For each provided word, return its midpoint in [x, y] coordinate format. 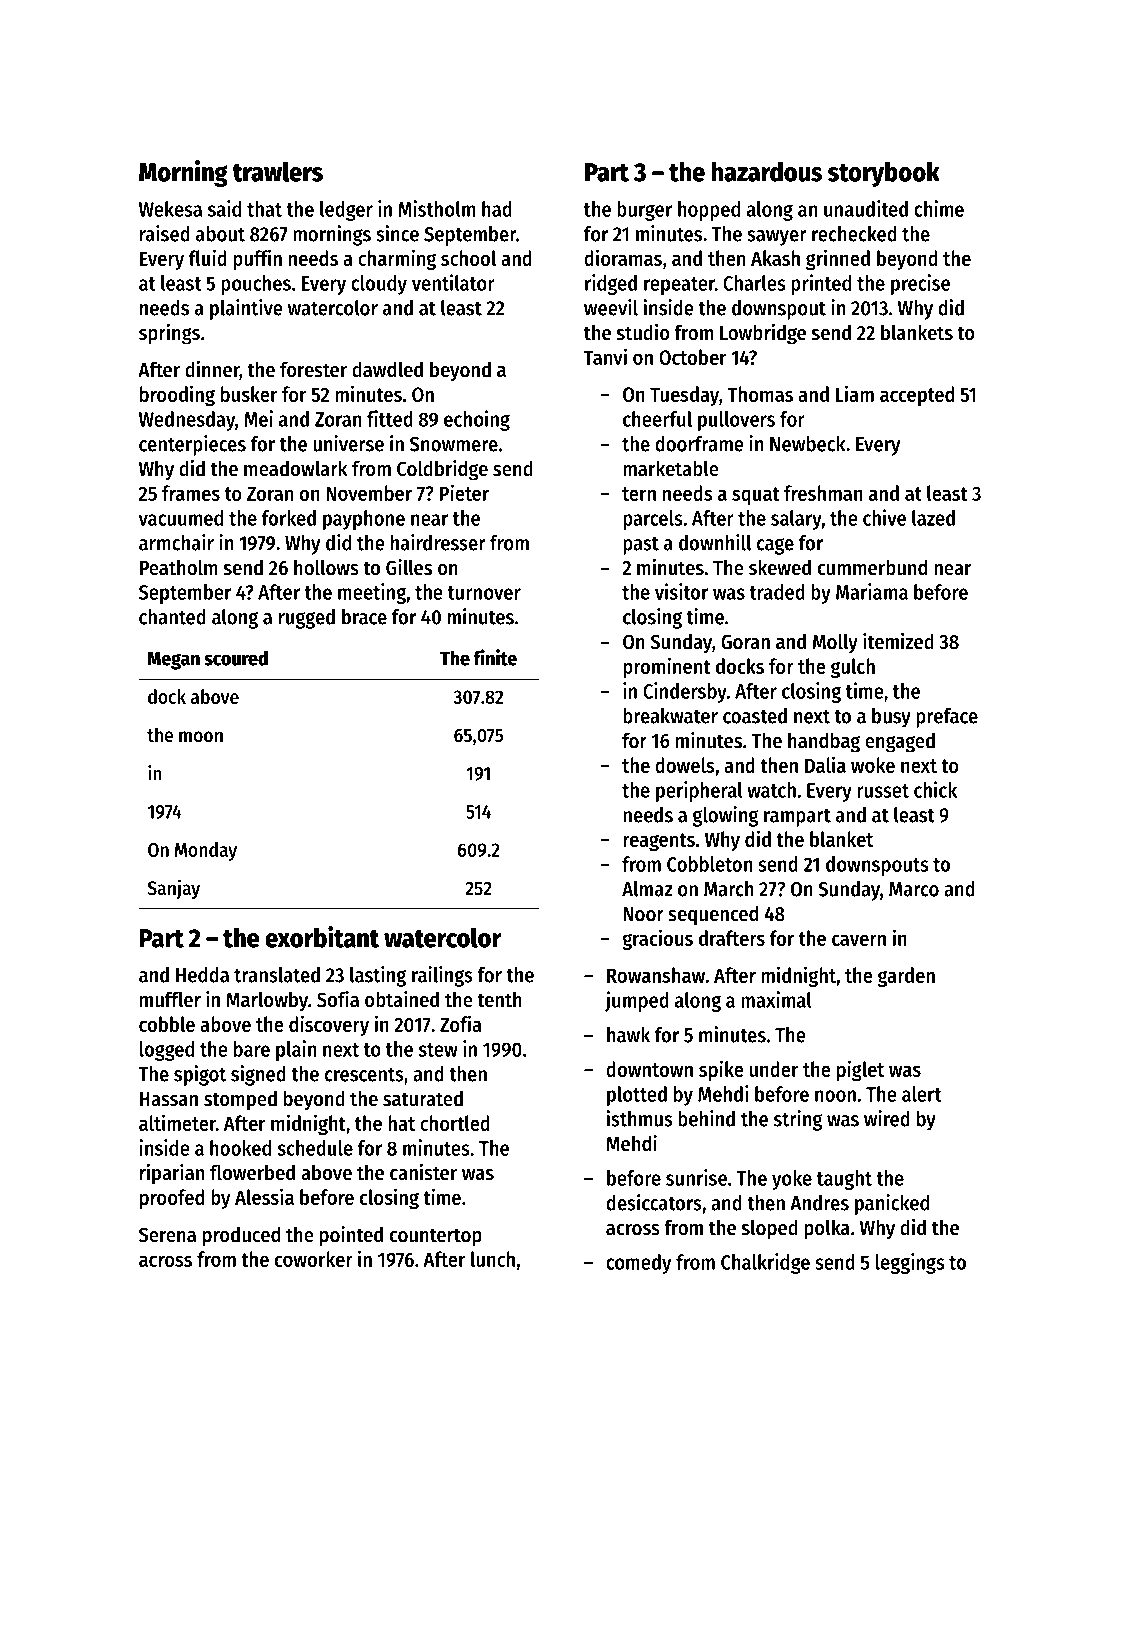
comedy [638, 1264]
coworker [314, 1259]
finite [495, 657]
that [264, 209]
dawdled [387, 369]
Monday [206, 851]
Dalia [825, 764]
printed [821, 284]
